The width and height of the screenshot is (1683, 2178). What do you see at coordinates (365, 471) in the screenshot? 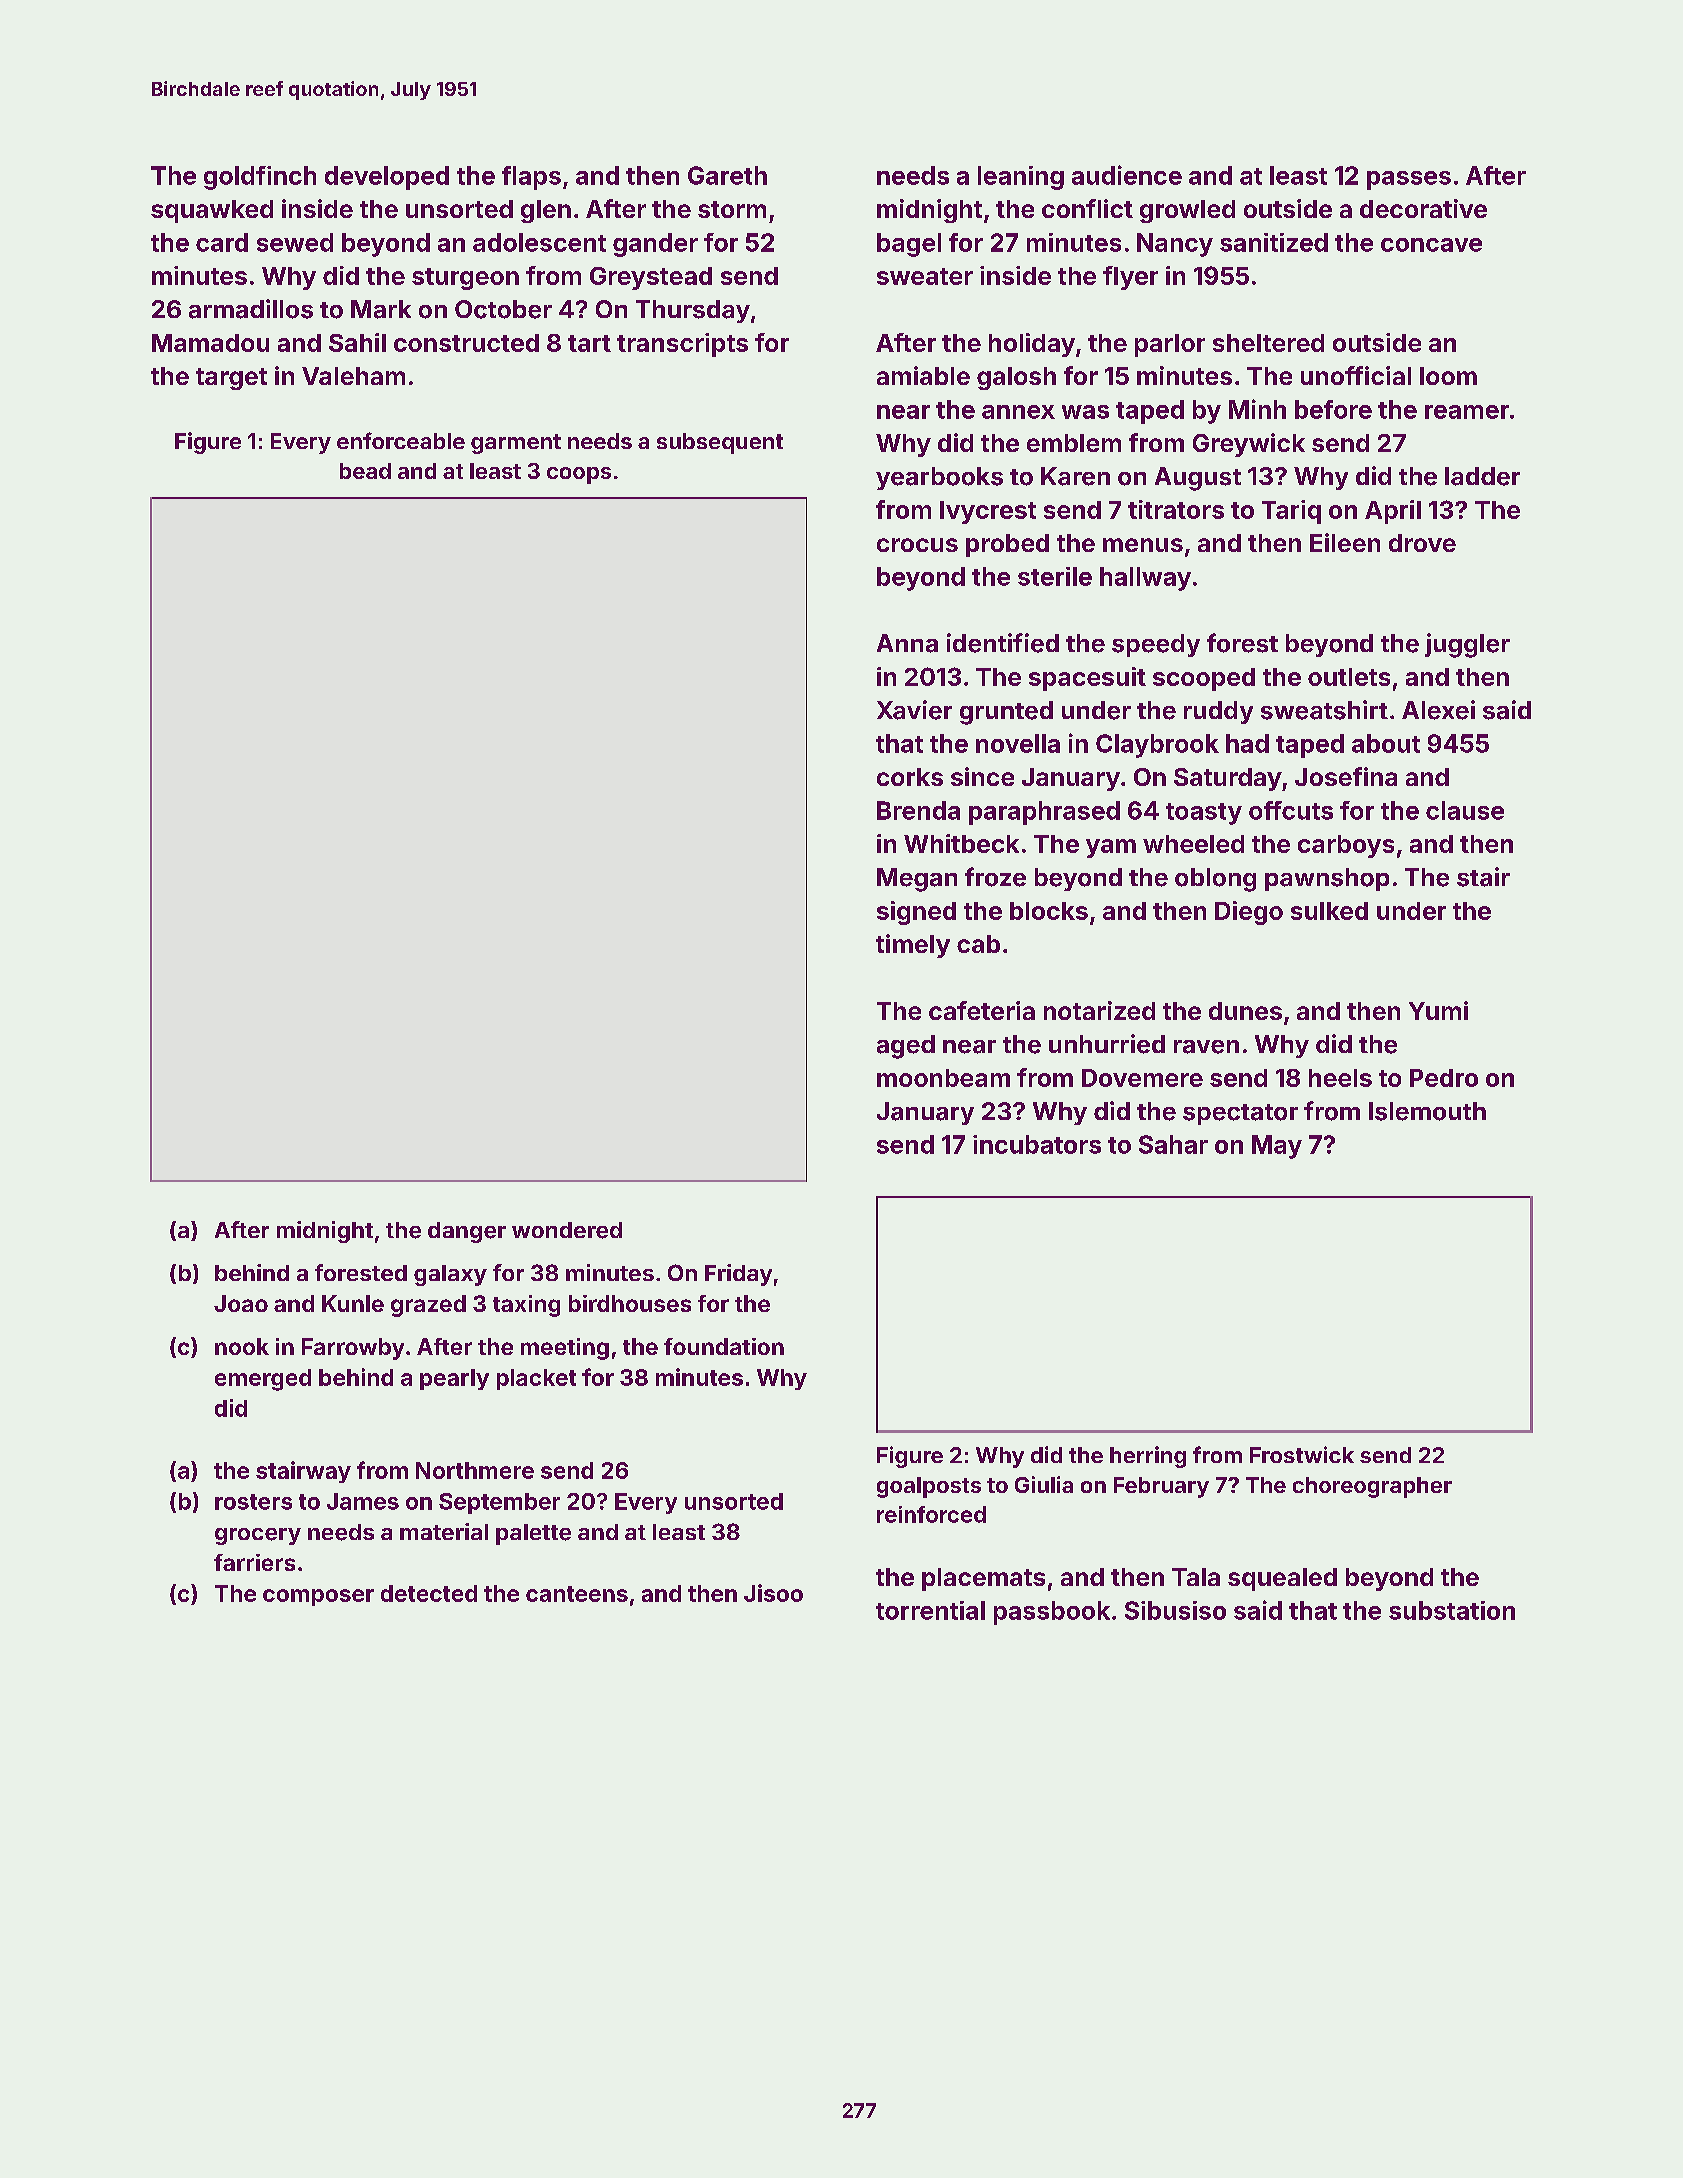
I see `bead` at bounding box center [365, 471].
